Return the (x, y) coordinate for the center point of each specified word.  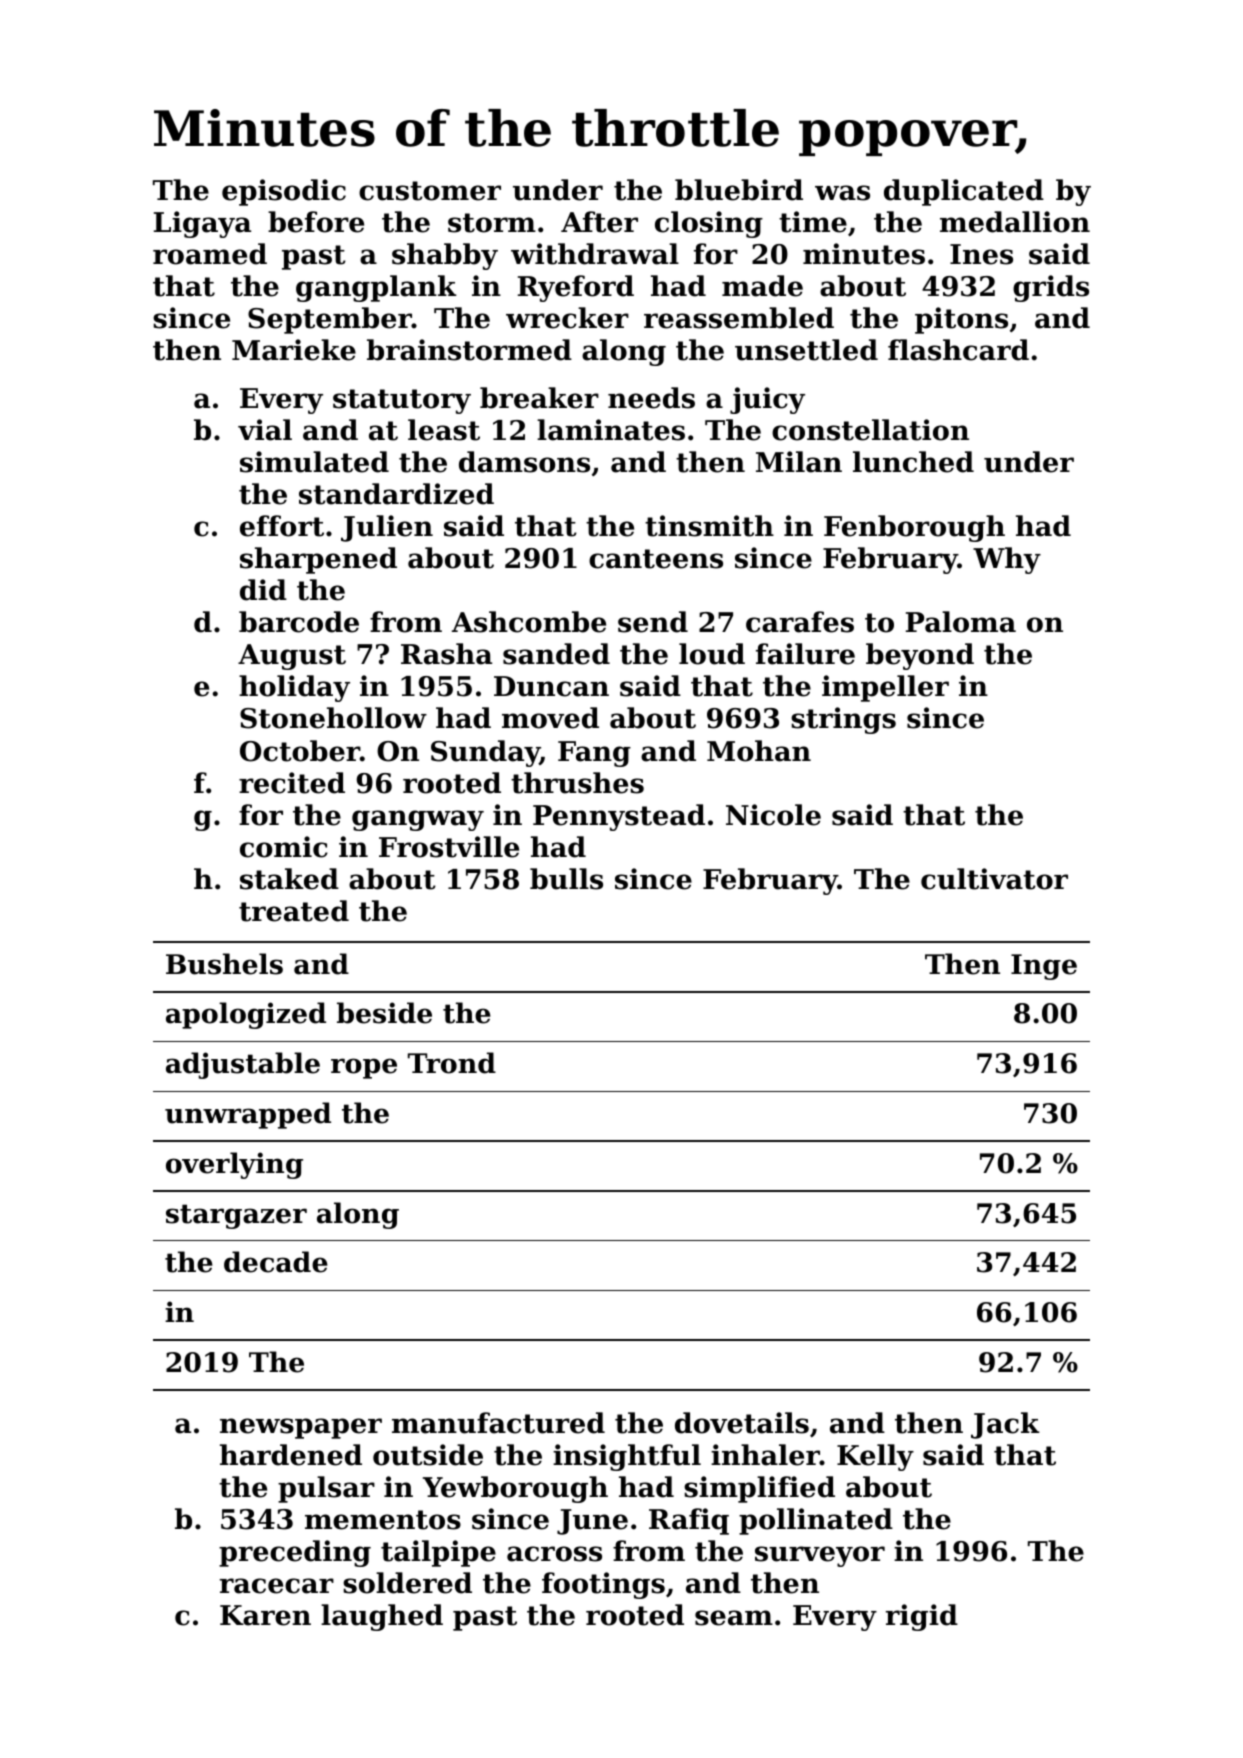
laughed (382, 1617)
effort (282, 526)
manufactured (498, 1423)
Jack (1005, 1425)
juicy (767, 400)
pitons (961, 320)
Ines (981, 254)
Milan (799, 462)
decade (276, 1262)
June (592, 1522)
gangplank (376, 288)
